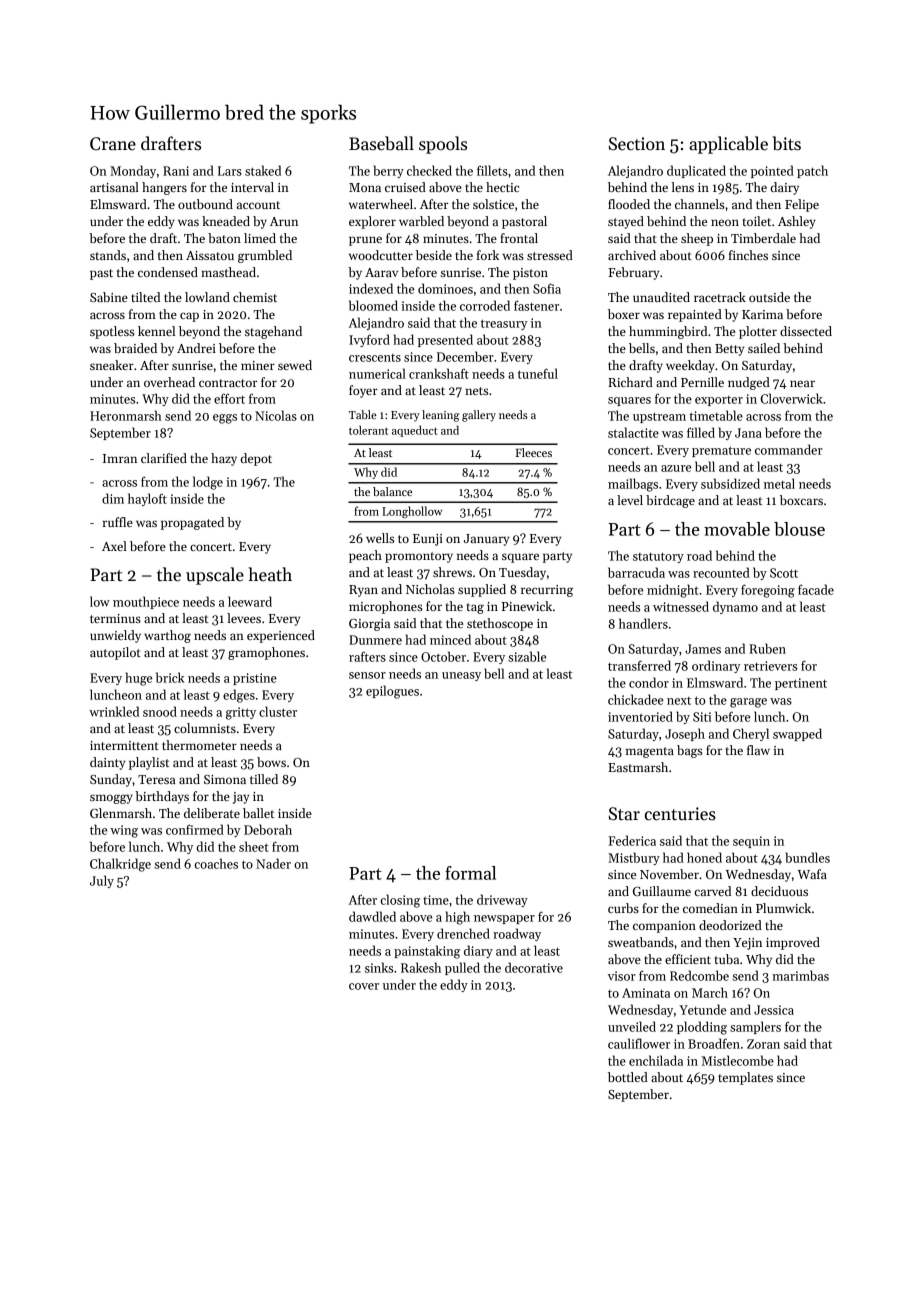  What do you see at coordinates (452, 572) in the page?
I see `shrews` at bounding box center [452, 572].
